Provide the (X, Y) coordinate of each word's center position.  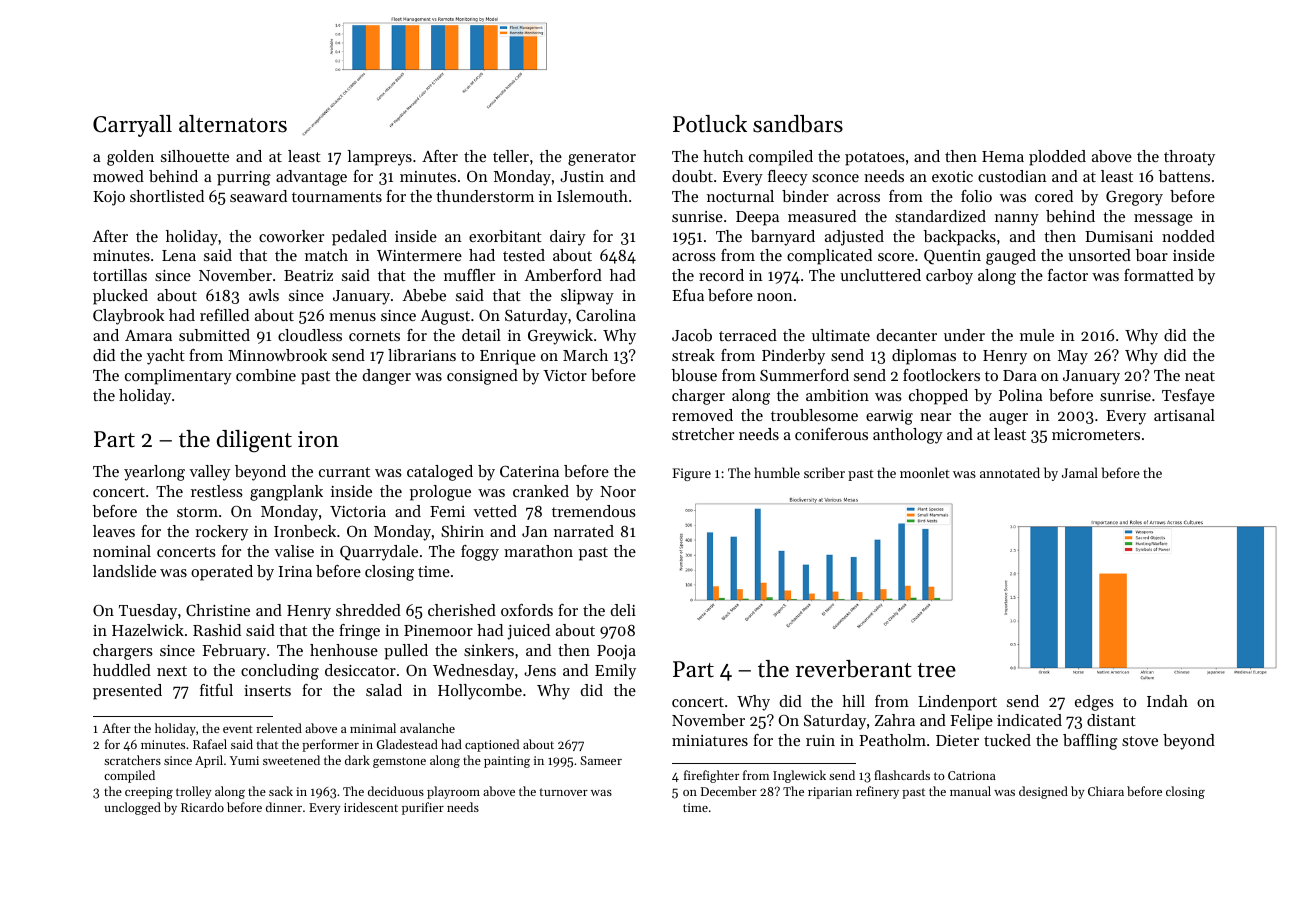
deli (623, 610)
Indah (1167, 701)
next (172, 671)
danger (386, 377)
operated (222, 573)
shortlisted (167, 196)
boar (1151, 255)
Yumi (244, 760)
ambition (837, 395)
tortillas (120, 275)
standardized (940, 216)
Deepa (757, 218)
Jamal (1080, 472)
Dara (1020, 375)
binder (805, 196)
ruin (820, 740)
